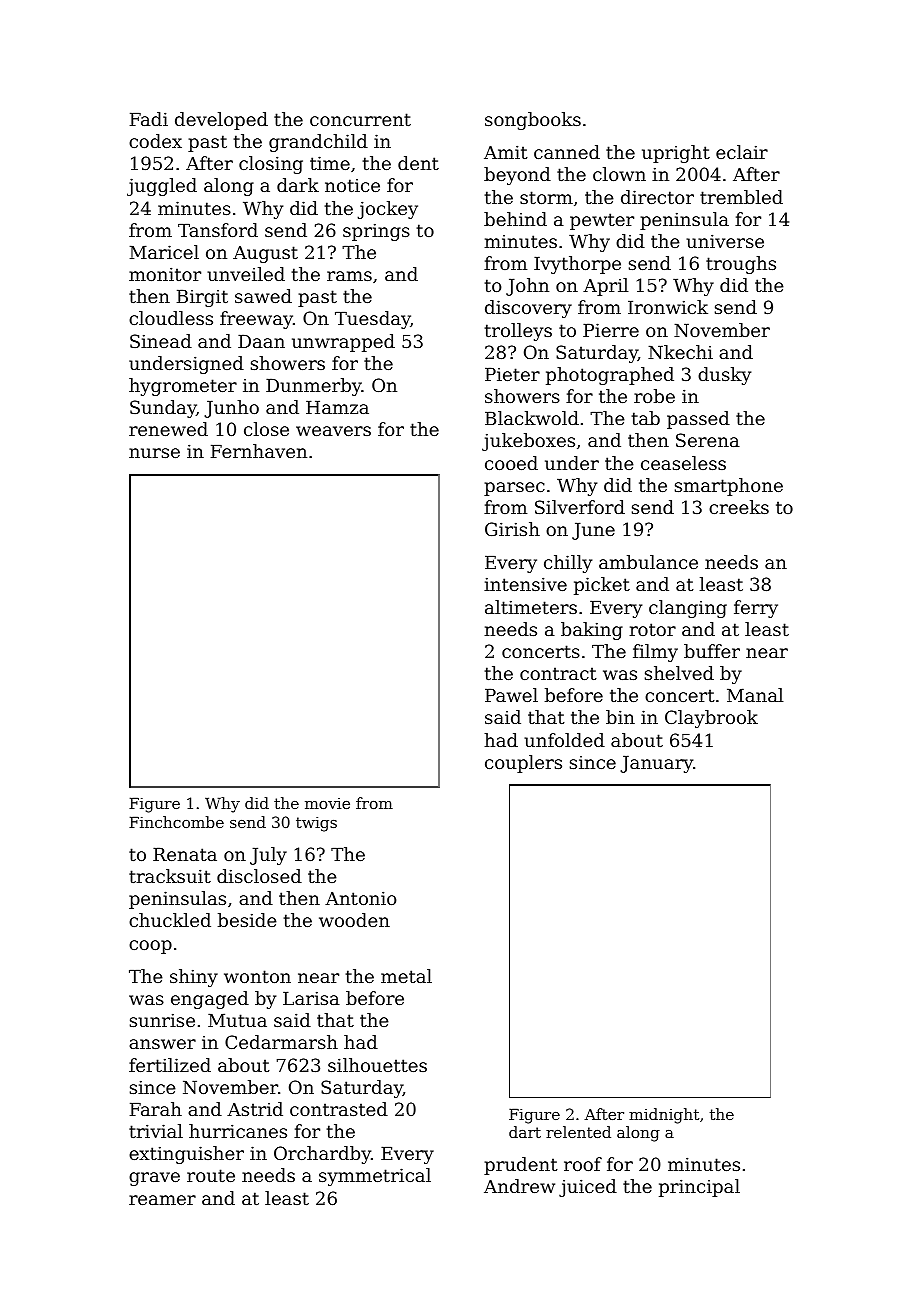 This document has width=924, height=1311. I want to click on dark, so click(298, 185).
